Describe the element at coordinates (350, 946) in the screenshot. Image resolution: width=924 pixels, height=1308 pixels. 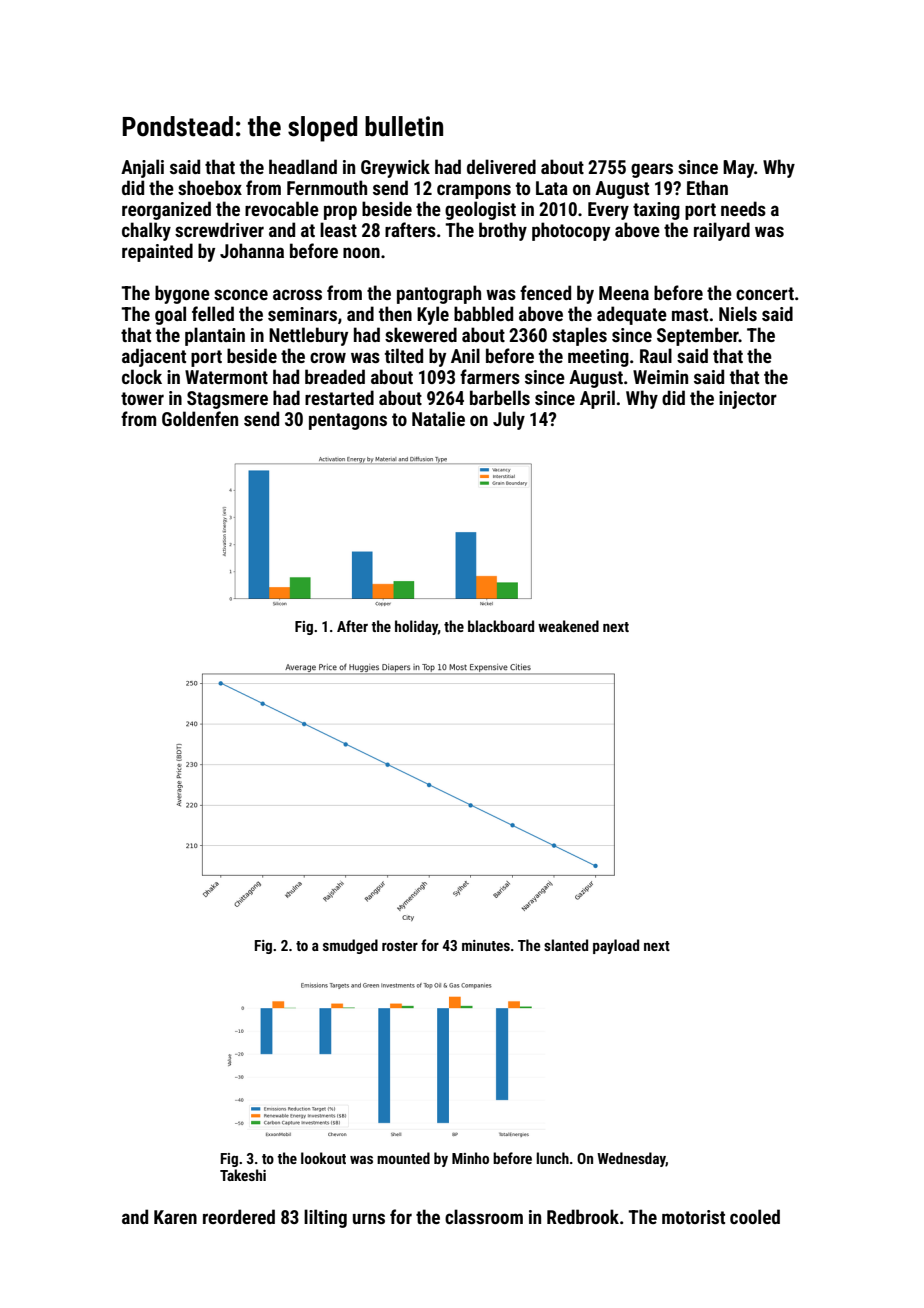
I see `smudged` at that location.
